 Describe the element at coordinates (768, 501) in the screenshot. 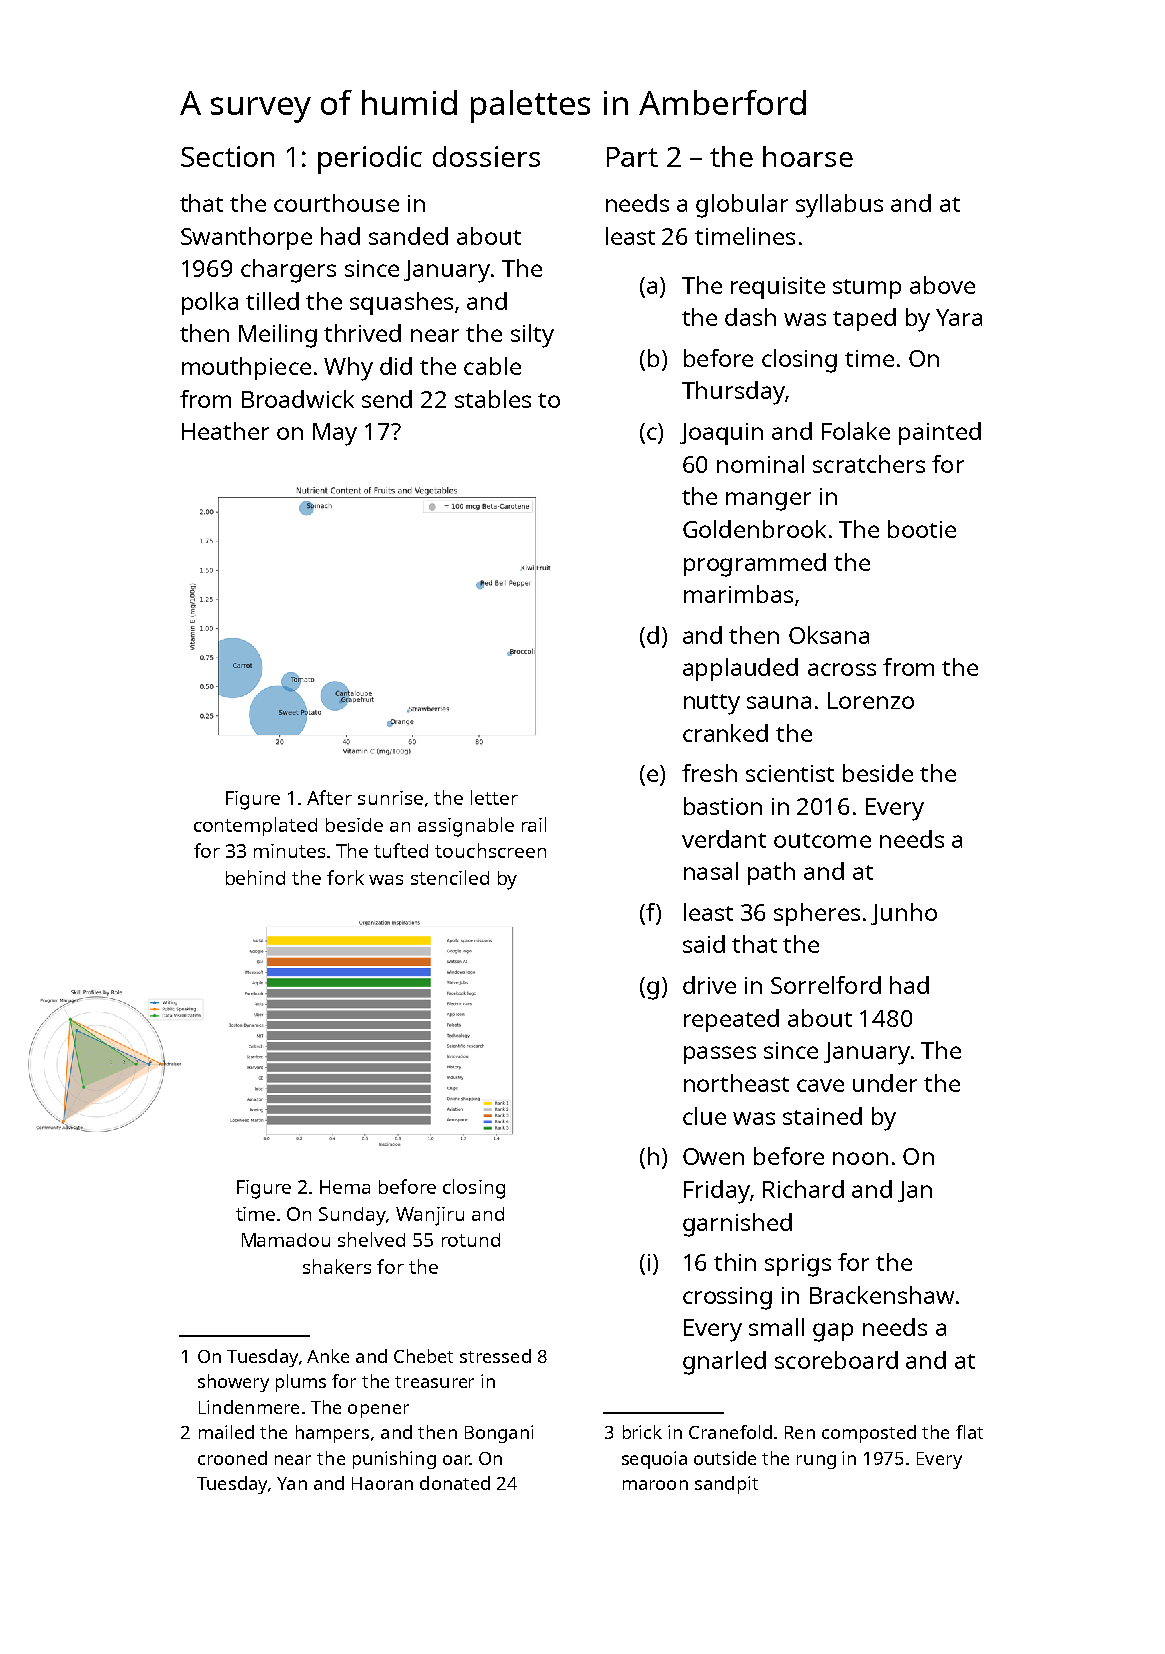

I see `manger` at that location.
